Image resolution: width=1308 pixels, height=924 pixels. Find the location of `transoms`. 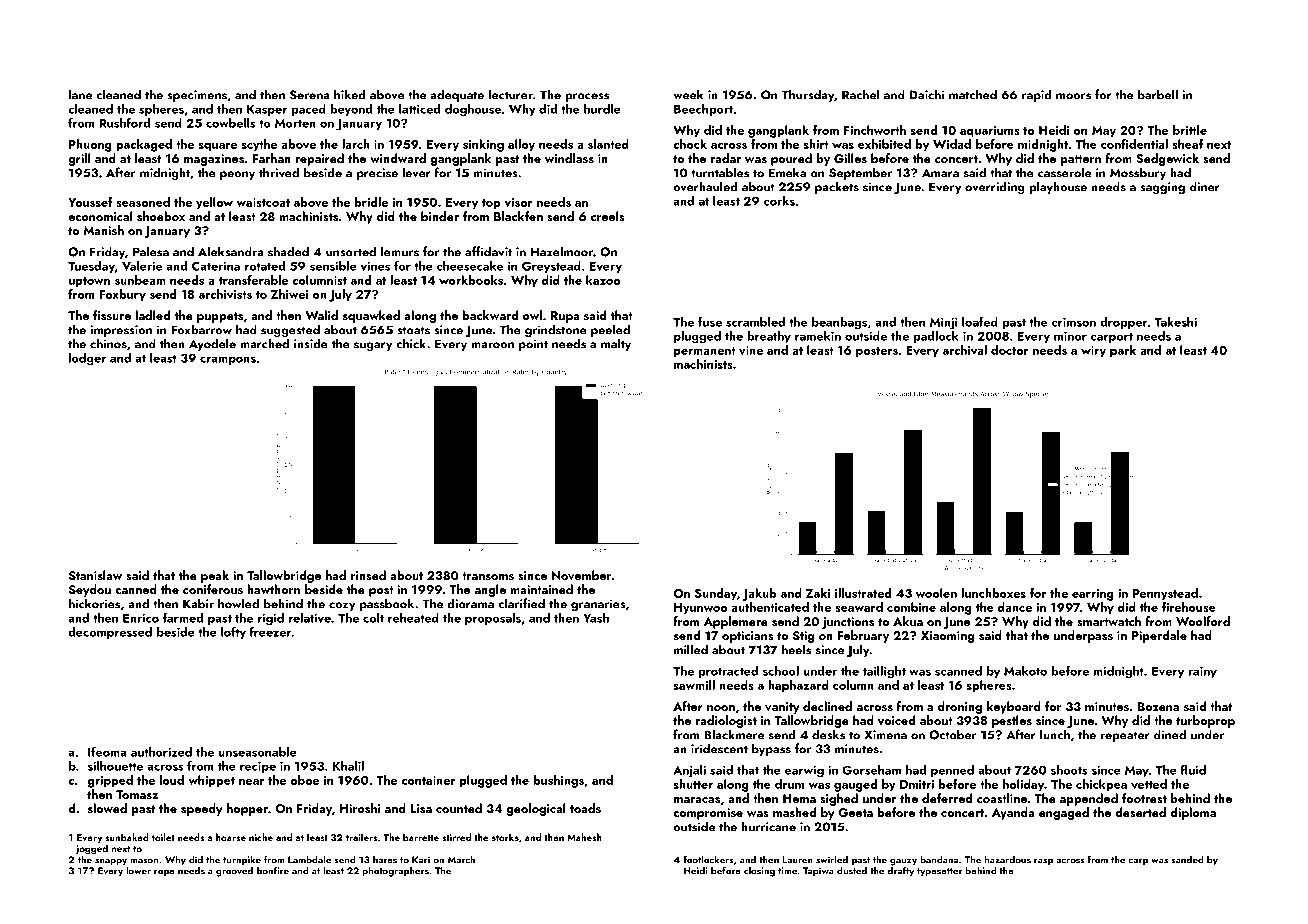

transoms is located at coordinates (488, 576).
